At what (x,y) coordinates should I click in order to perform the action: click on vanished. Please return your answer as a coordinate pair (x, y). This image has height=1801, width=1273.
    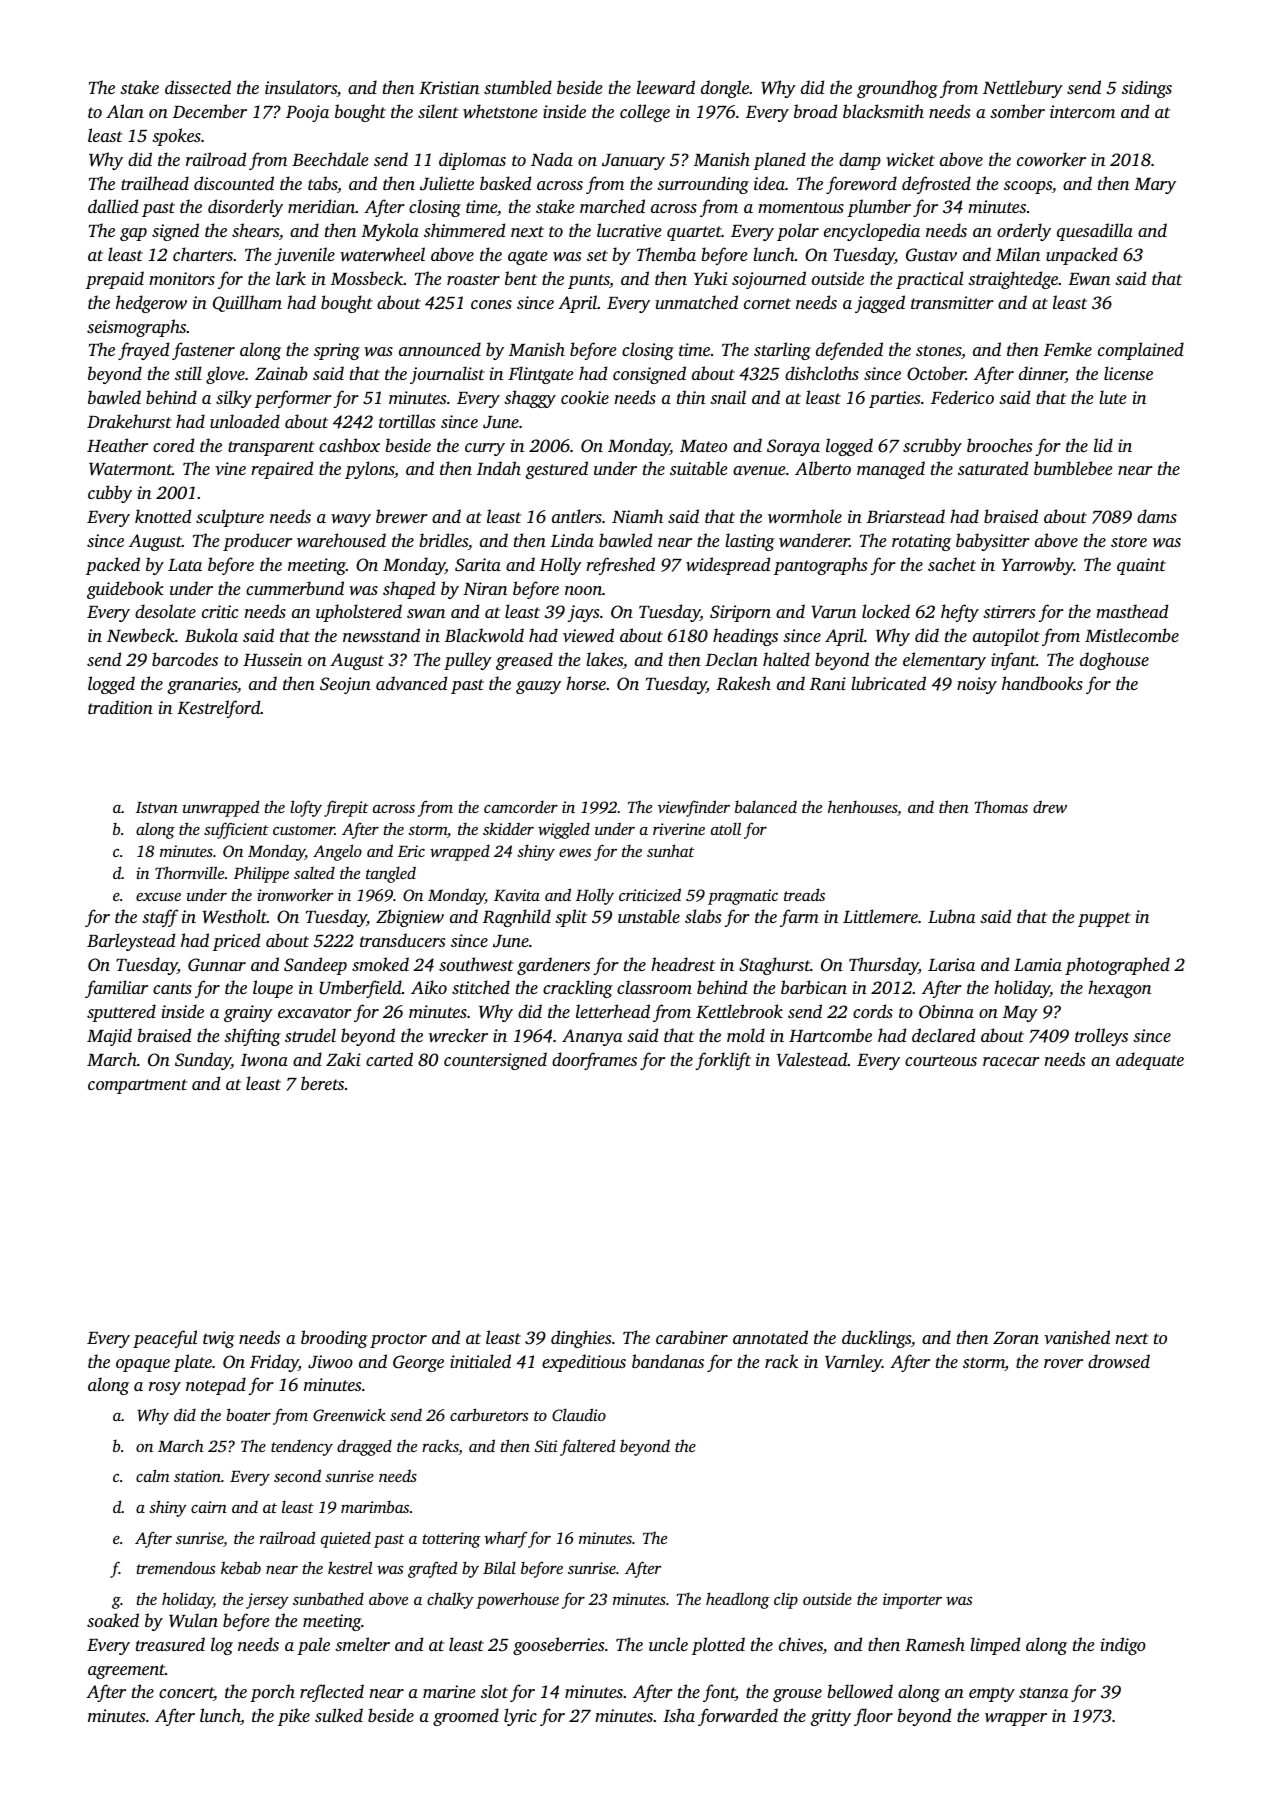
    Looking at the image, I should click on (1077, 1337).
